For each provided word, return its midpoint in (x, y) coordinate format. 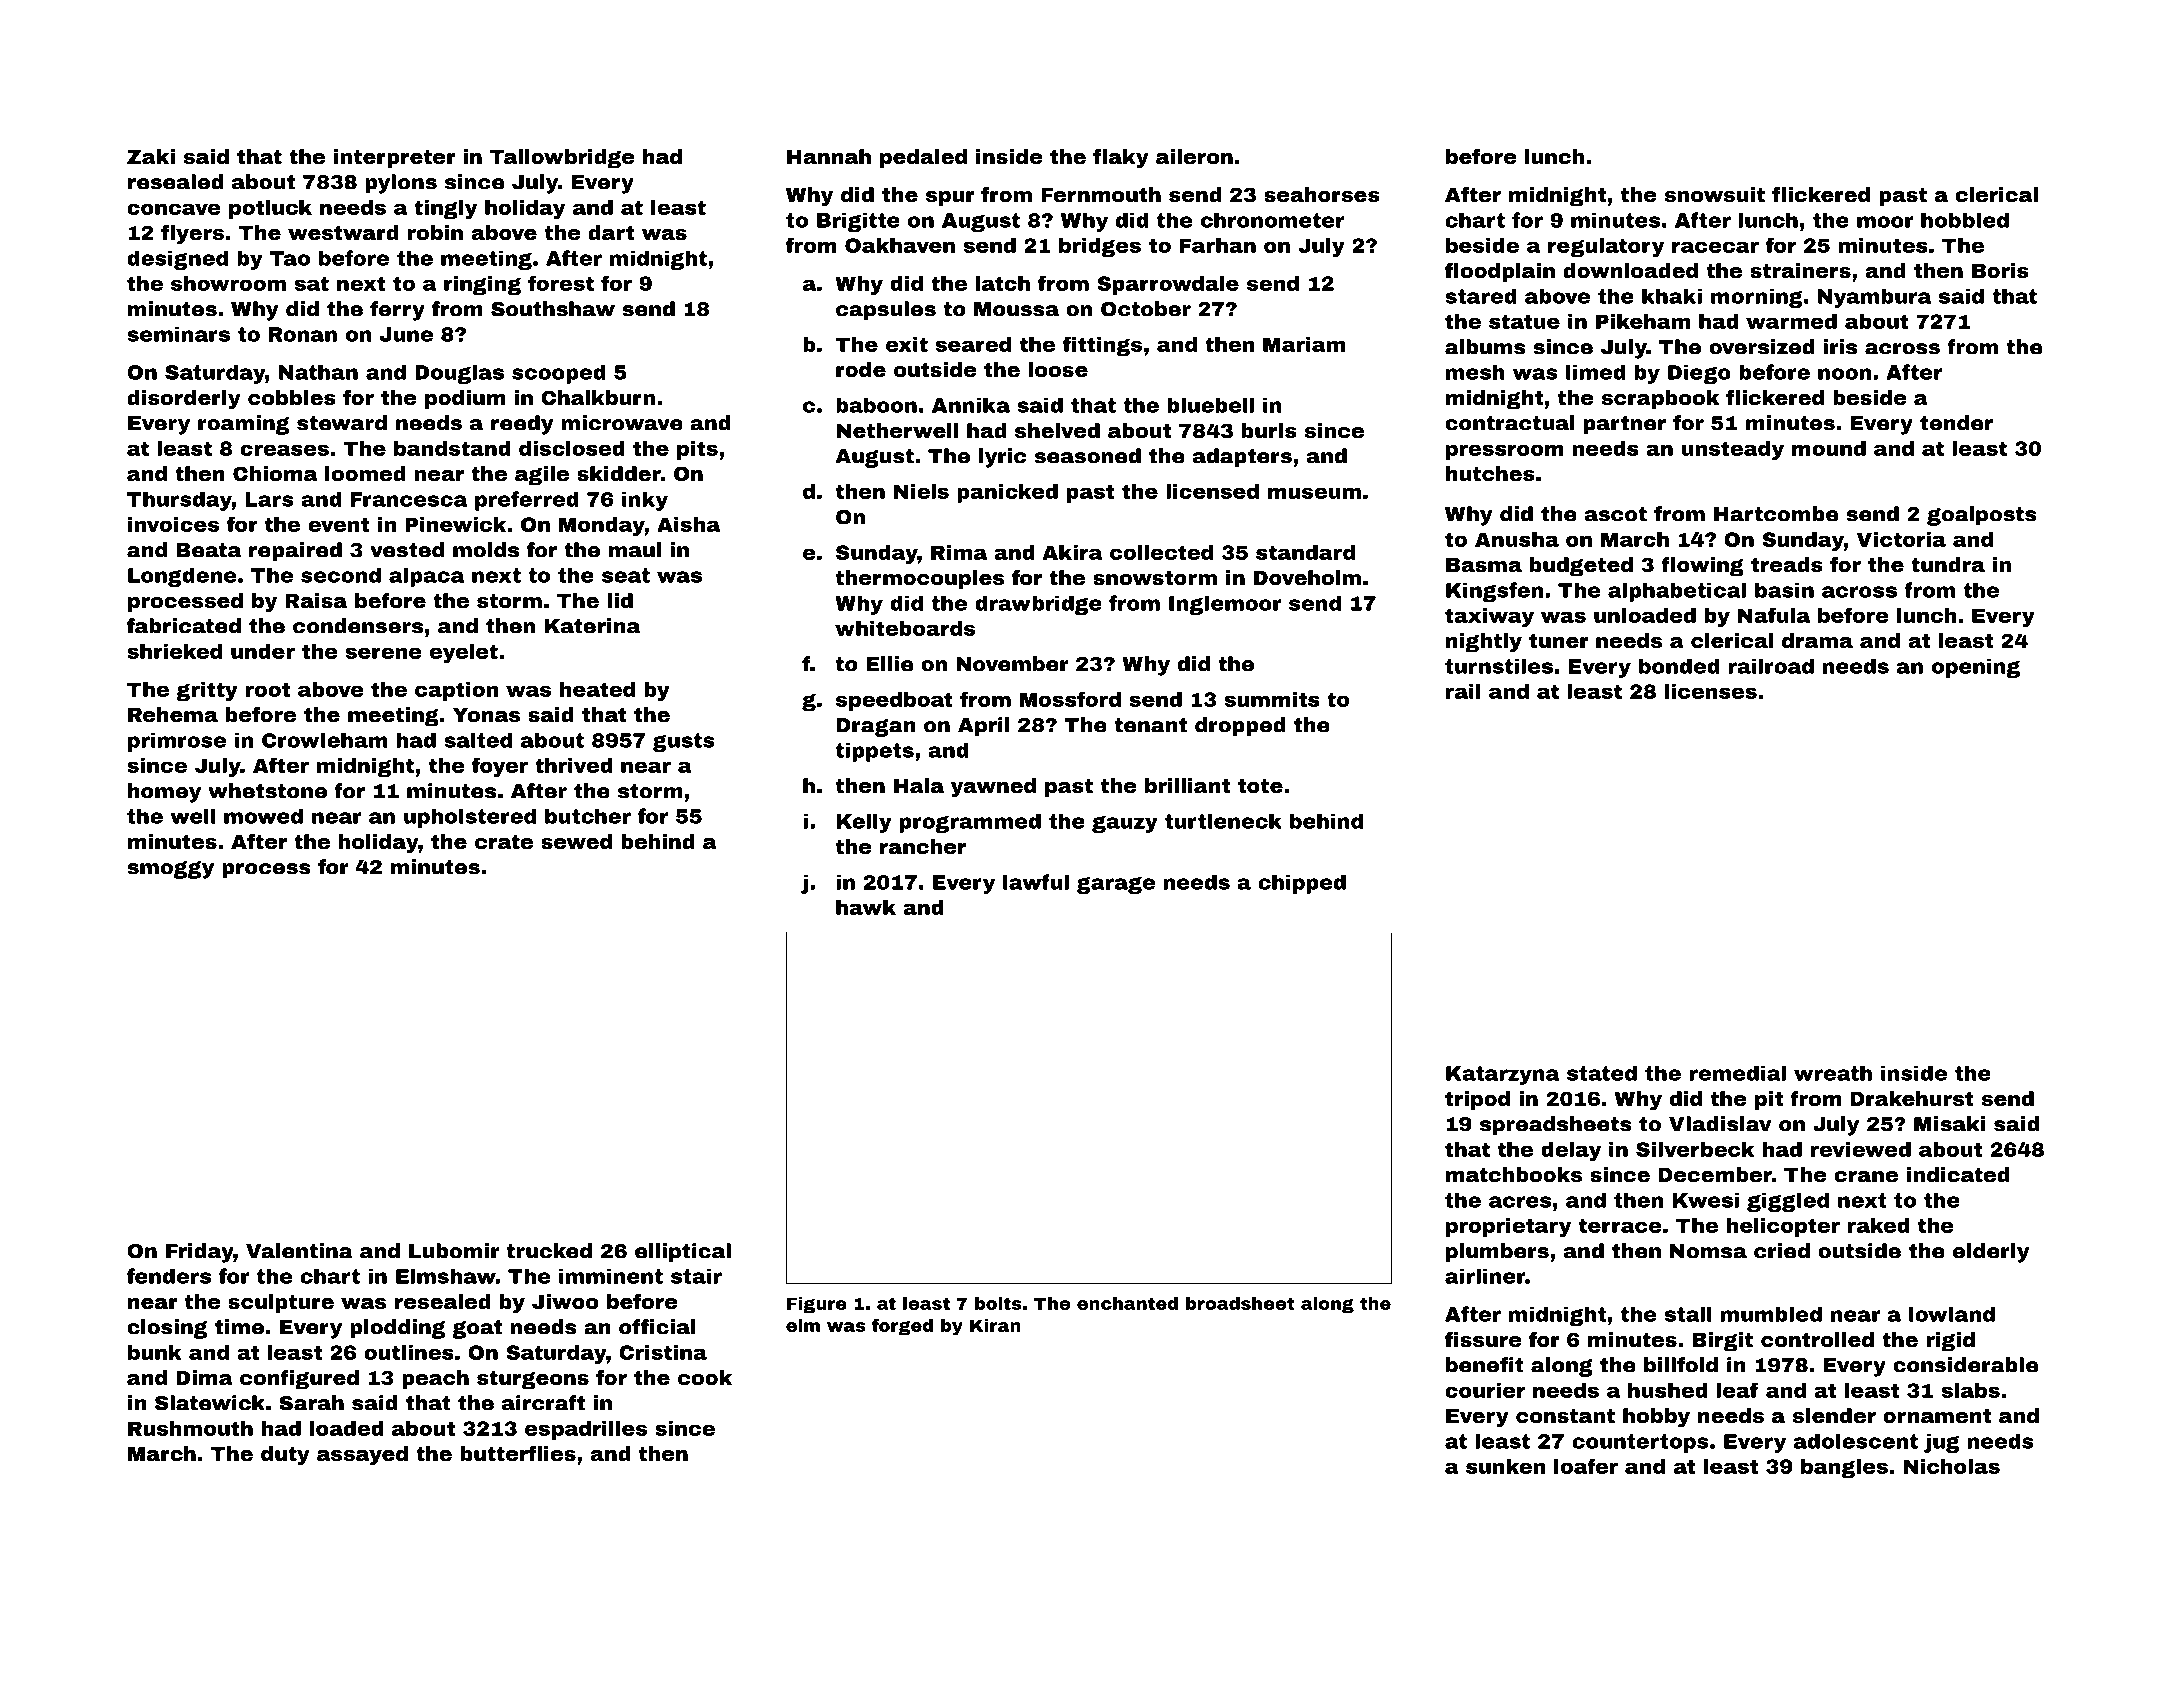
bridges (1100, 247)
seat (626, 575)
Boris (2000, 270)
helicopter (1783, 1227)
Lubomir (454, 1251)
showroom (228, 283)
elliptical (683, 1253)
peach (435, 1379)
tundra (1948, 564)
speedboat (894, 701)
